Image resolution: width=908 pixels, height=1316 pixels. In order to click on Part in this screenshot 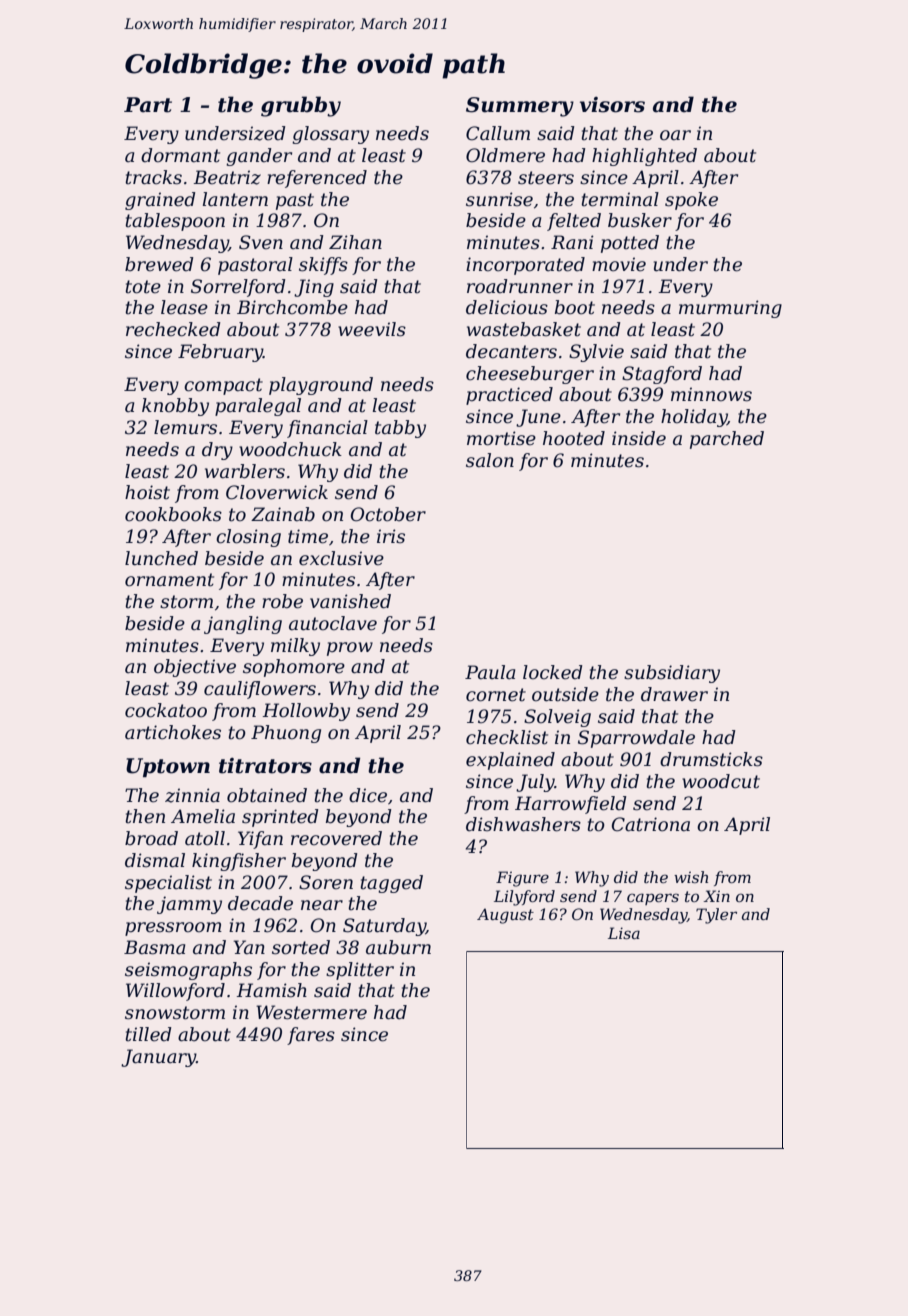, I will do `click(148, 105)`.
